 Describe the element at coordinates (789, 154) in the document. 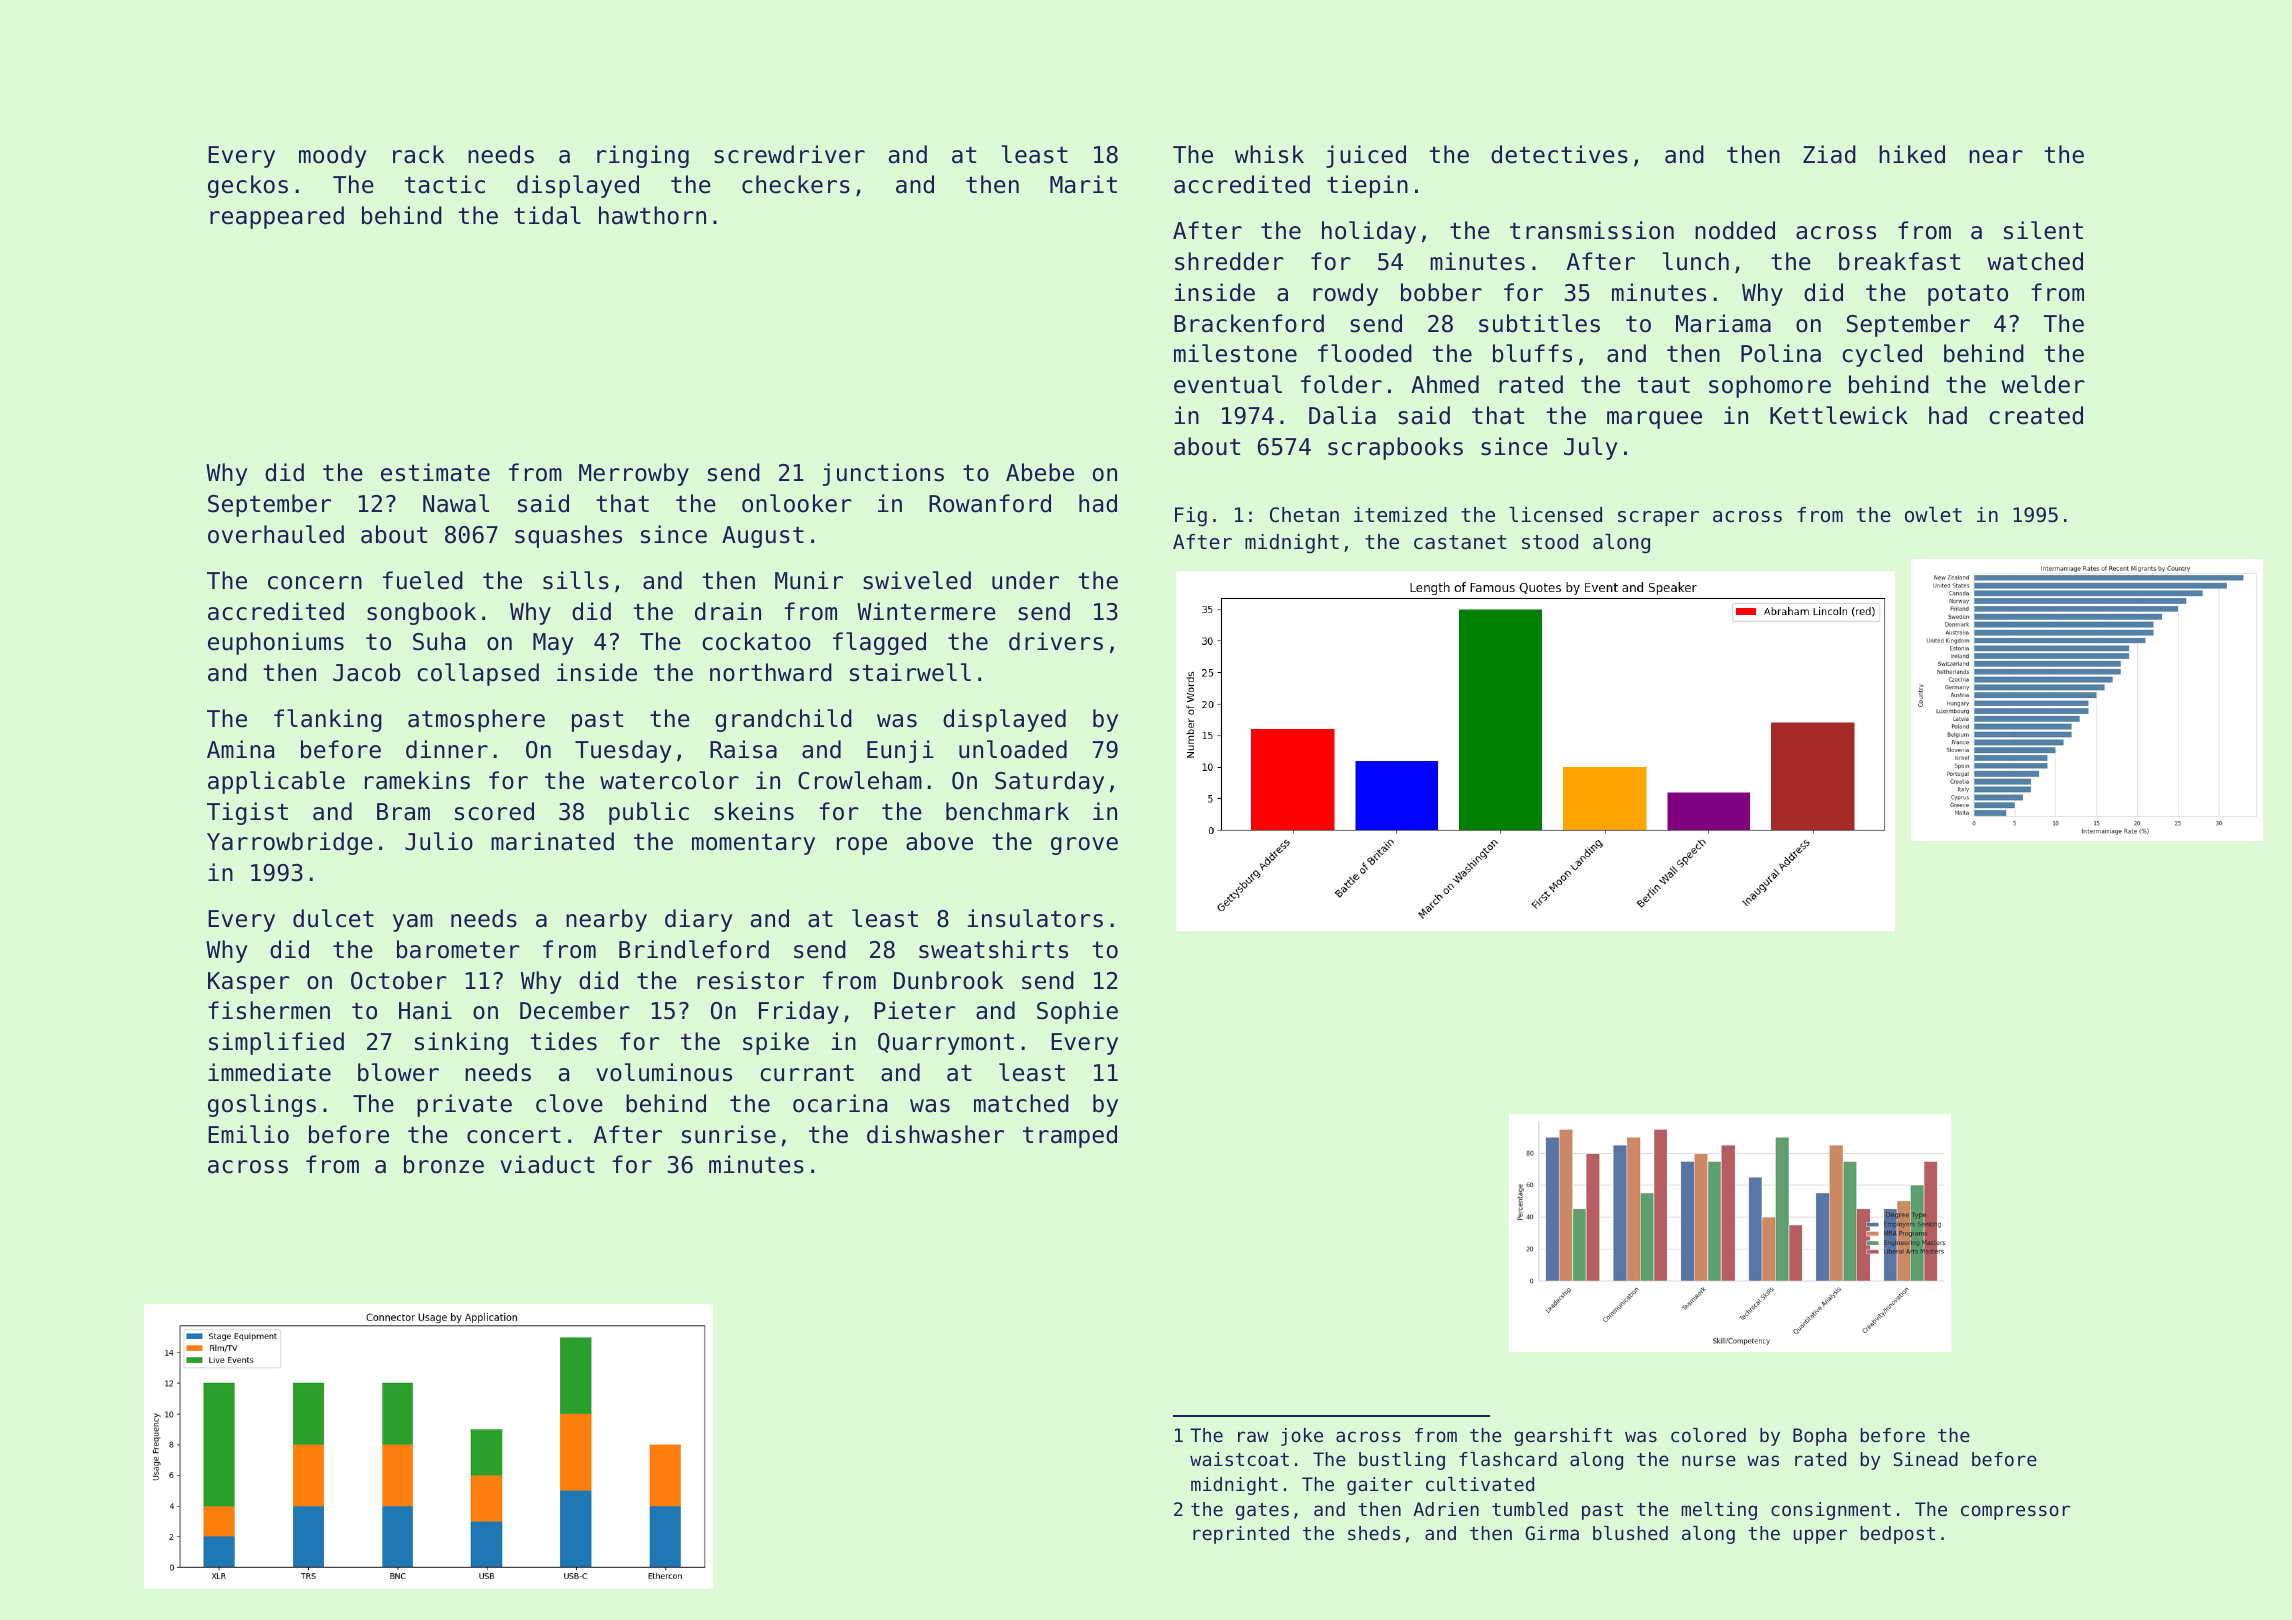

I see `screwdriver` at that location.
